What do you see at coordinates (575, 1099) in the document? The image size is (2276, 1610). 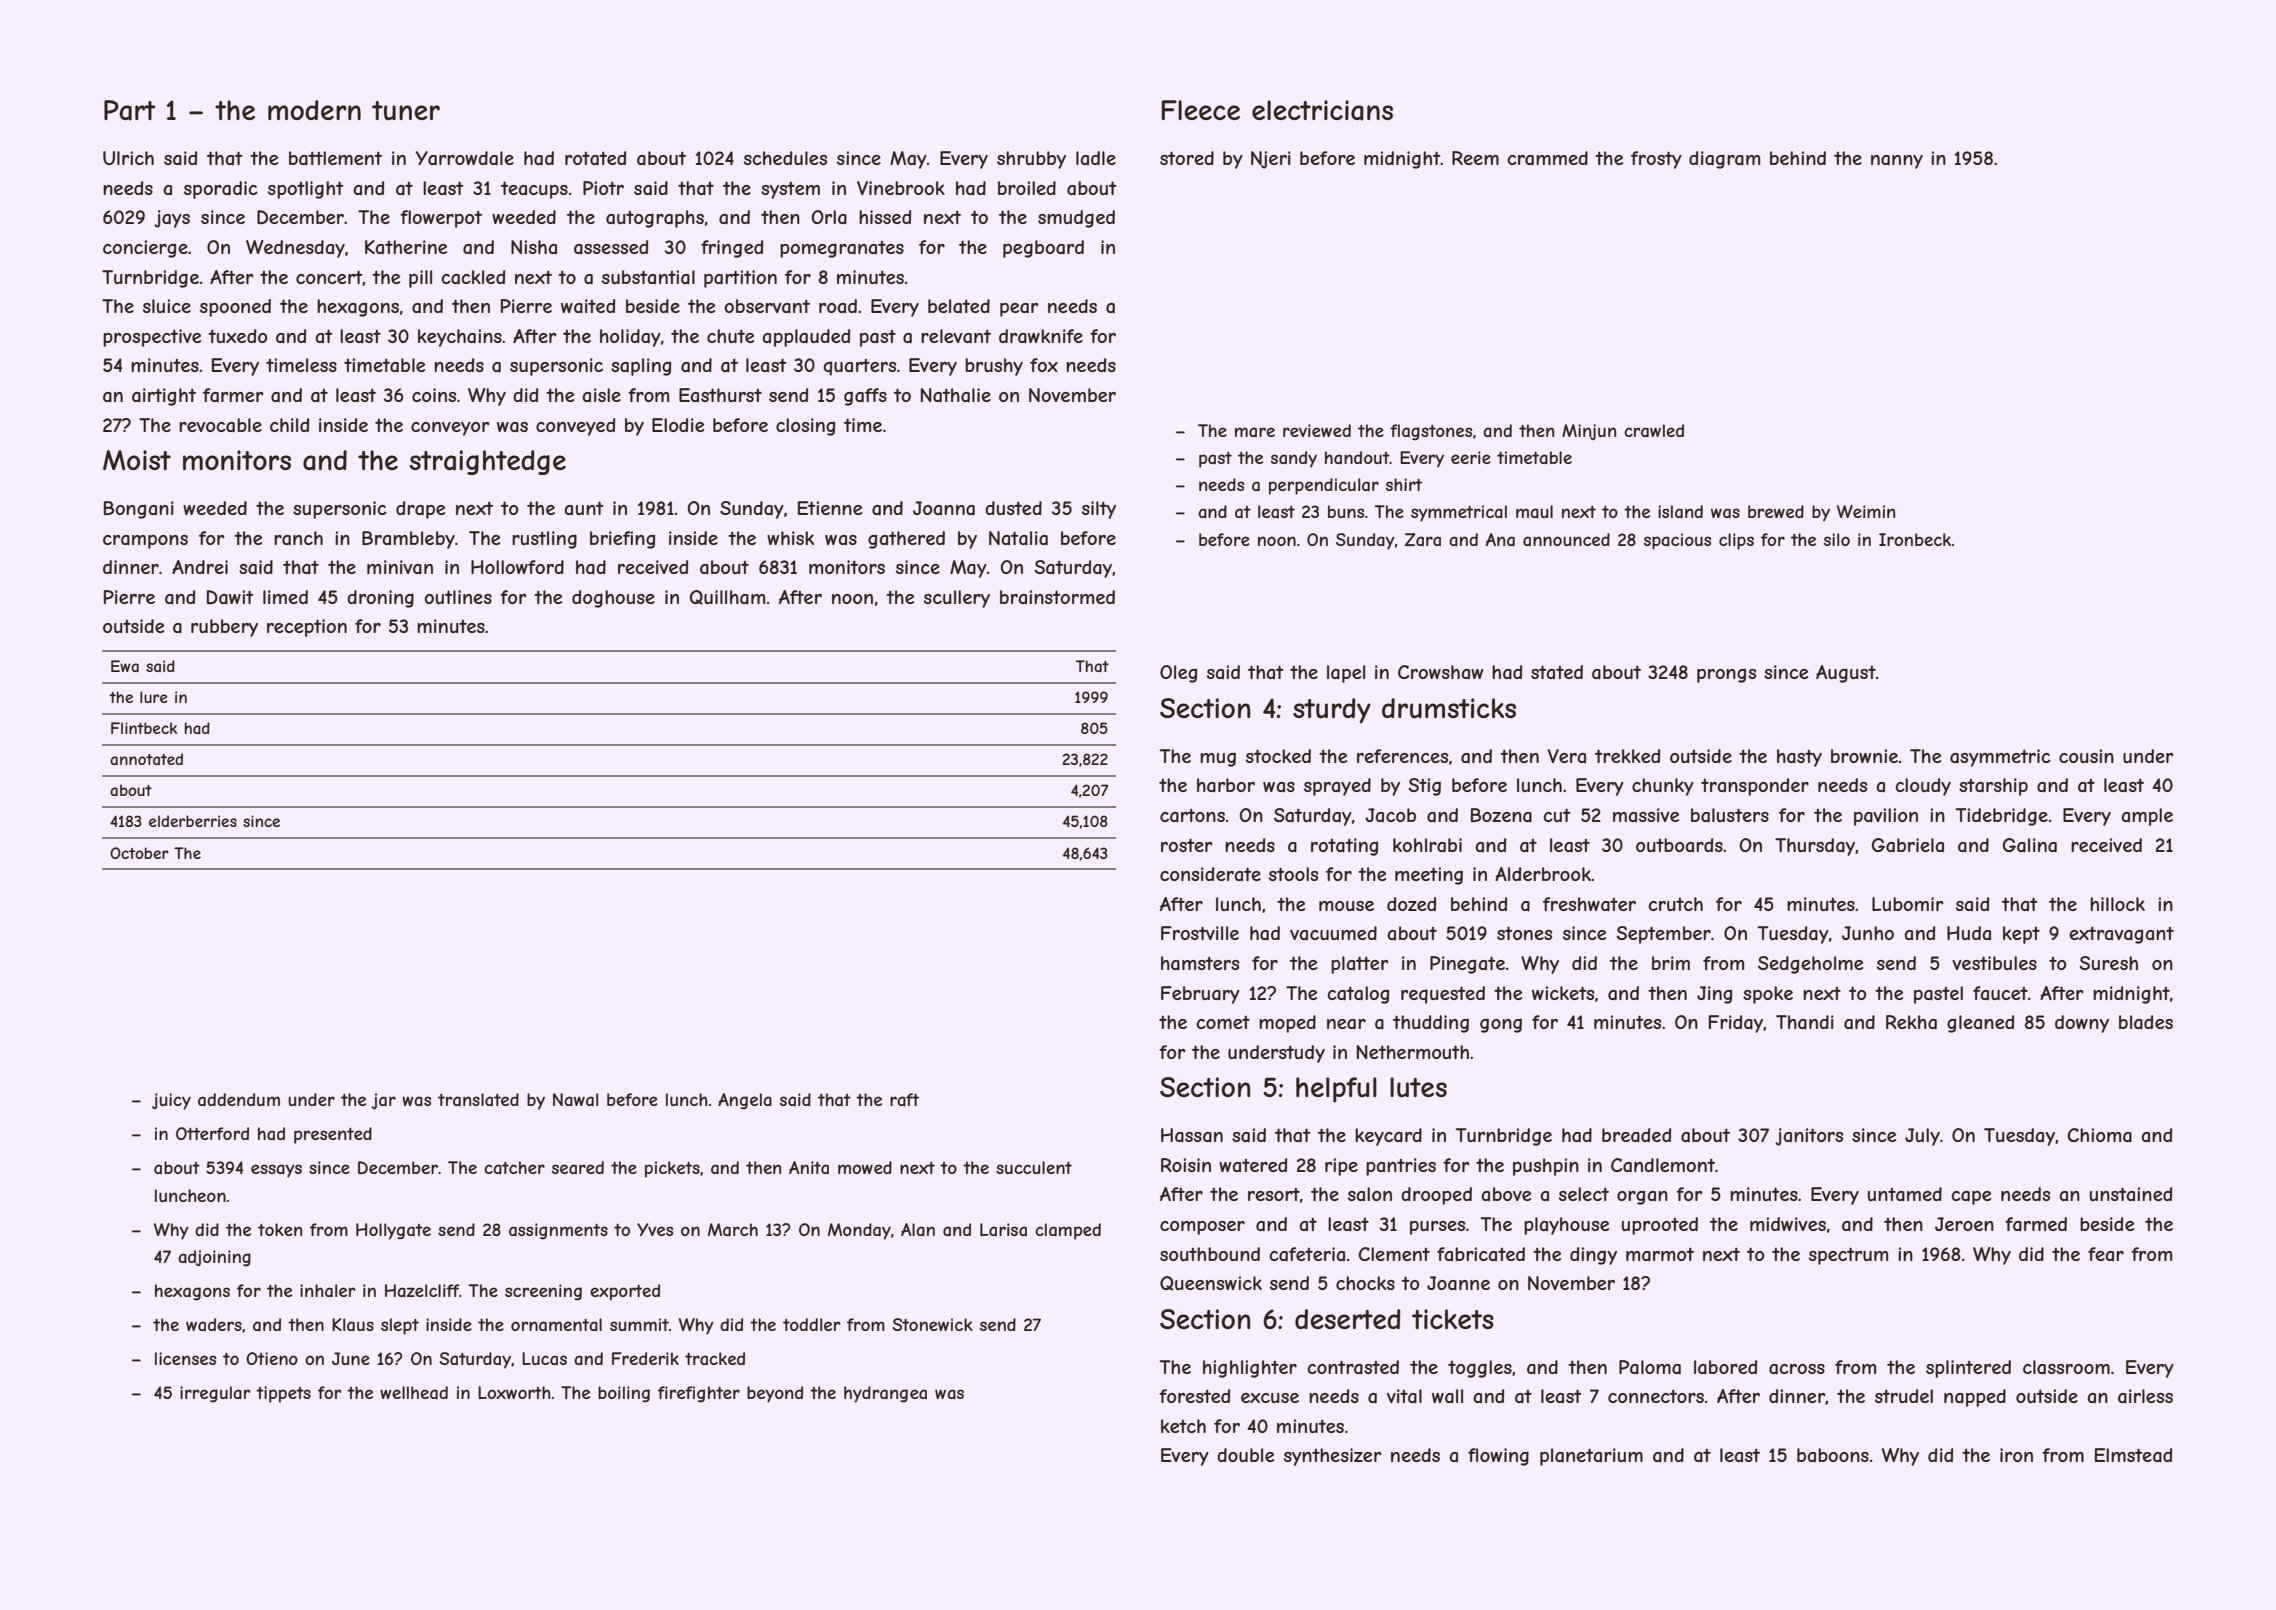 I see `Nawal` at bounding box center [575, 1099].
